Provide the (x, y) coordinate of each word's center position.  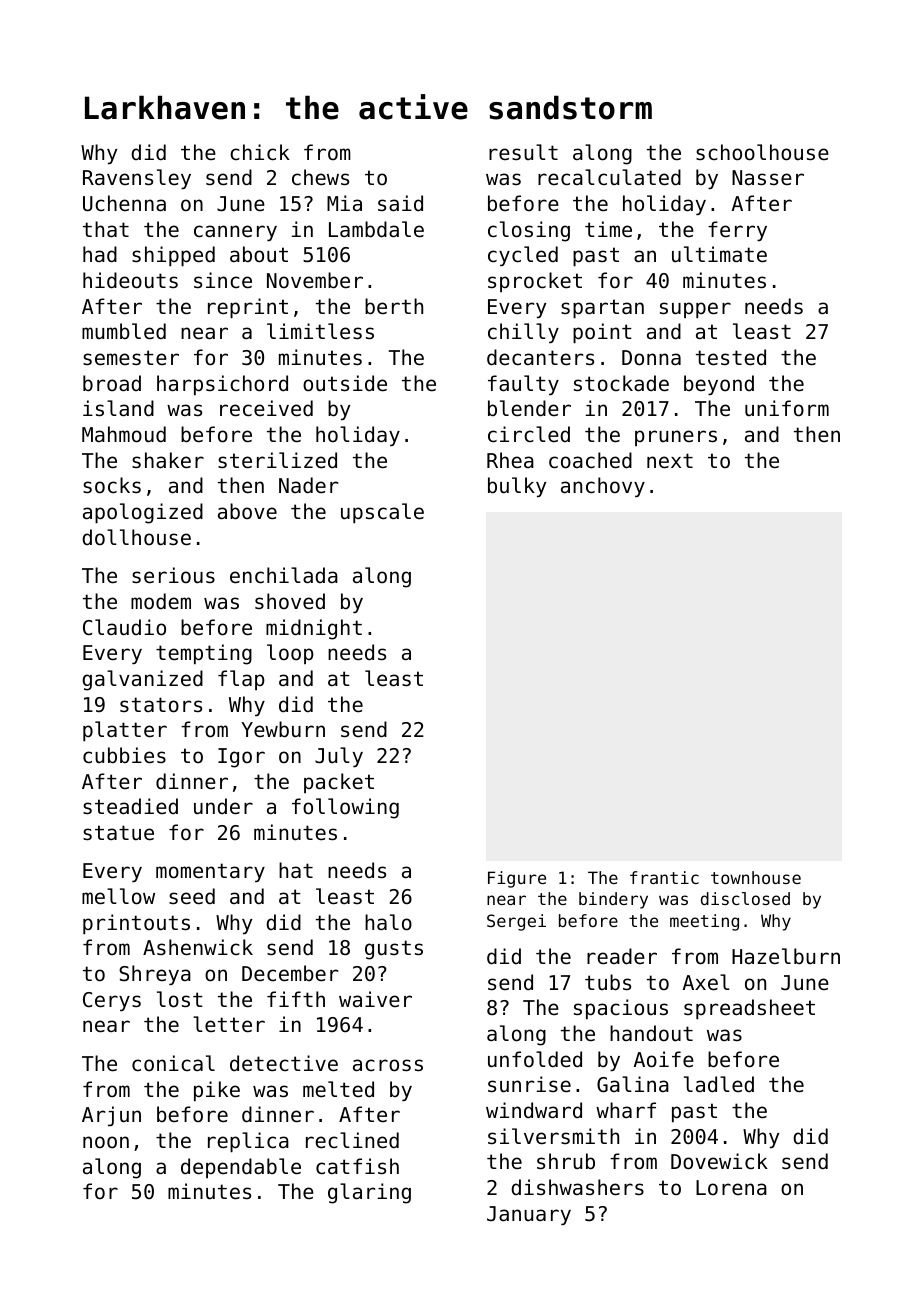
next (670, 461)
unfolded (535, 1059)
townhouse (756, 877)
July (339, 757)
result (523, 152)
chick (260, 152)
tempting (204, 654)
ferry (737, 231)
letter (229, 1024)
